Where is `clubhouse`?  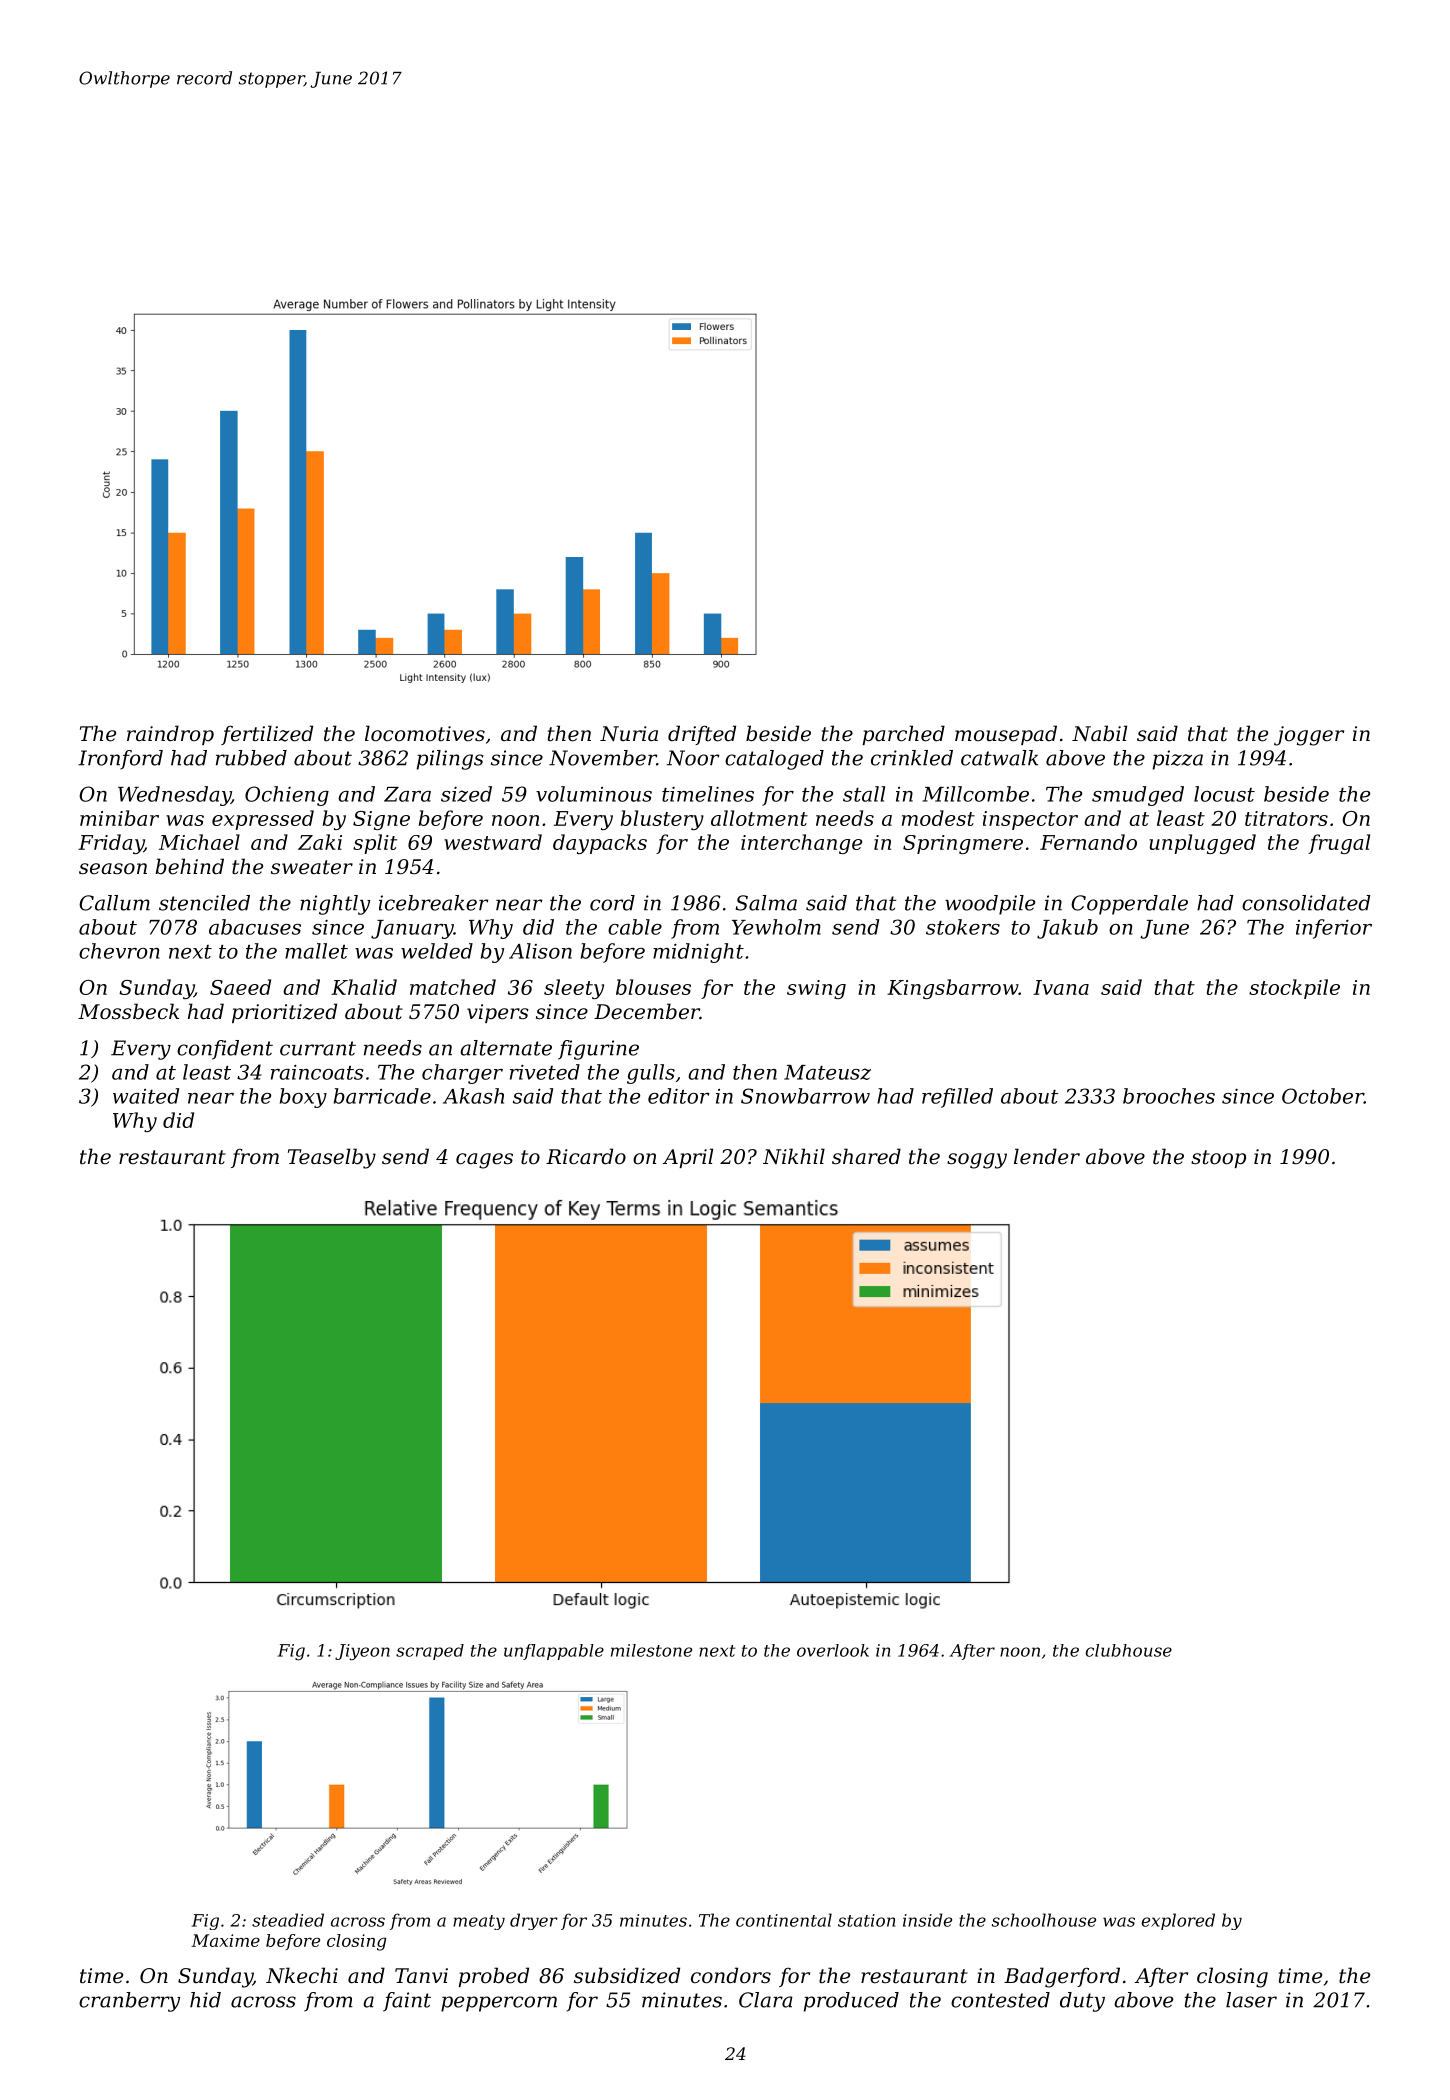
clubhouse is located at coordinates (1129, 1650).
